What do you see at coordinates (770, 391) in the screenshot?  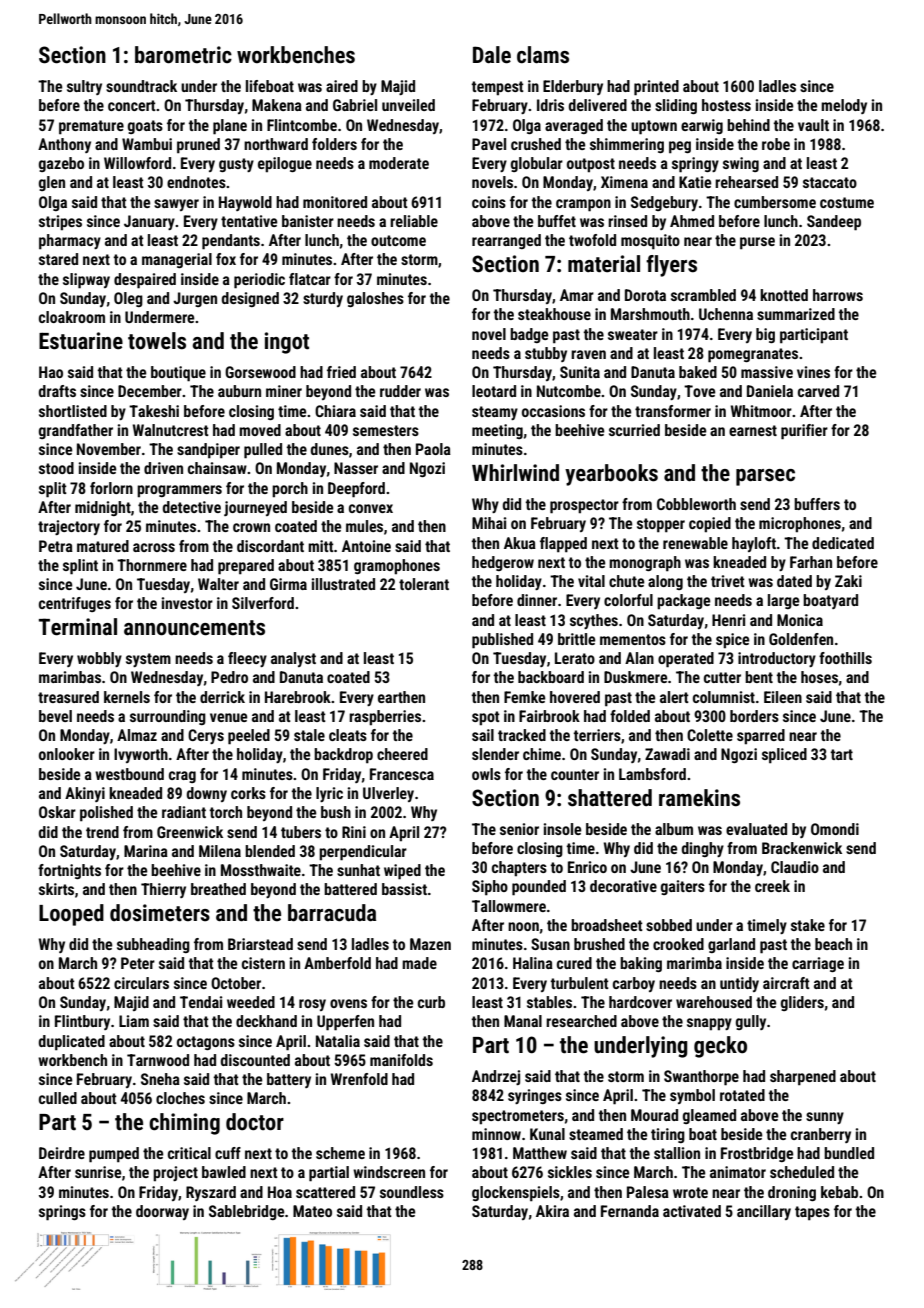 I see `Daniela` at bounding box center [770, 391].
